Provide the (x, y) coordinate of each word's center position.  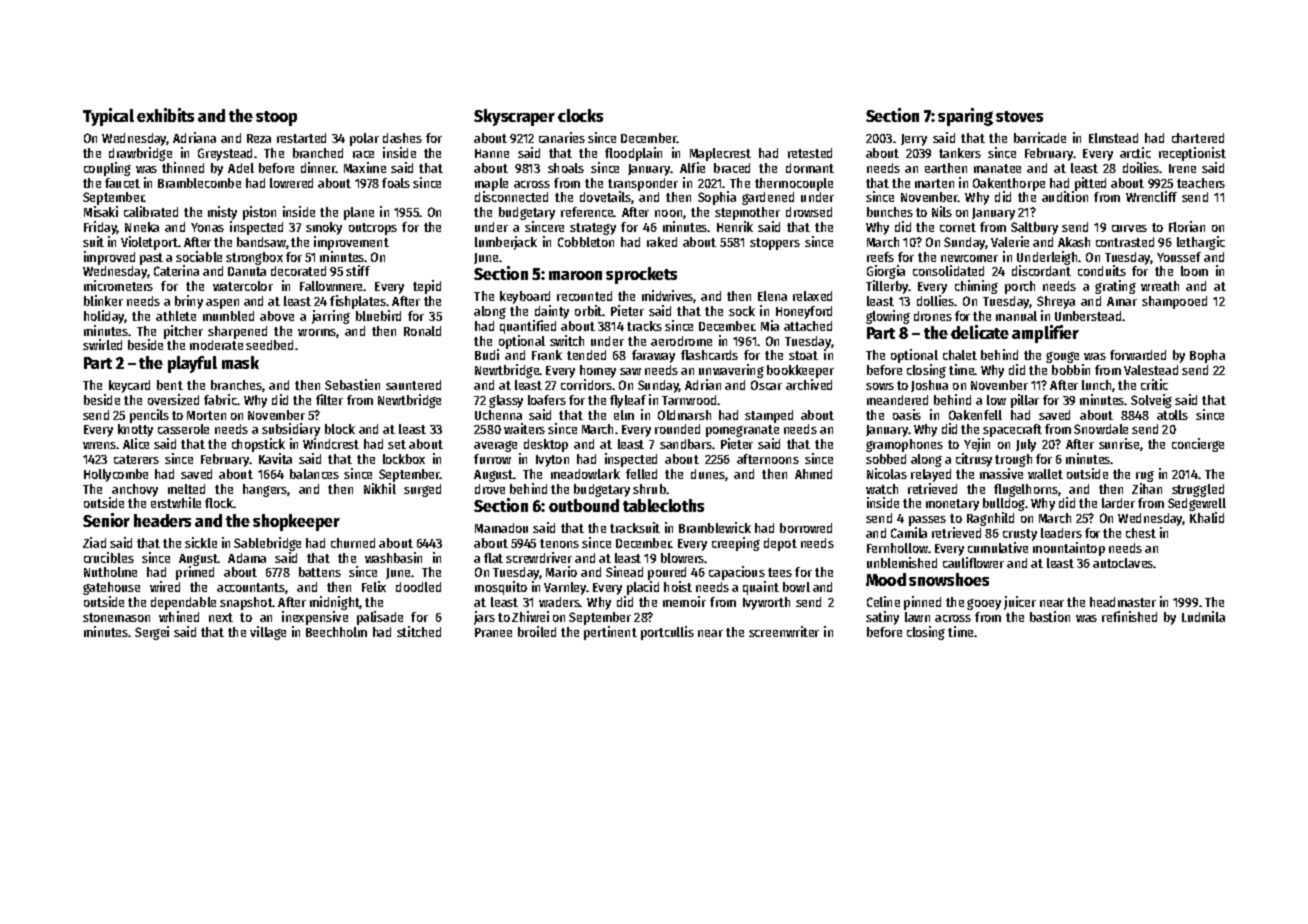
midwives (668, 296)
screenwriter (784, 631)
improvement (351, 243)
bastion (1050, 616)
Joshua (929, 386)
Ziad (94, 542)
